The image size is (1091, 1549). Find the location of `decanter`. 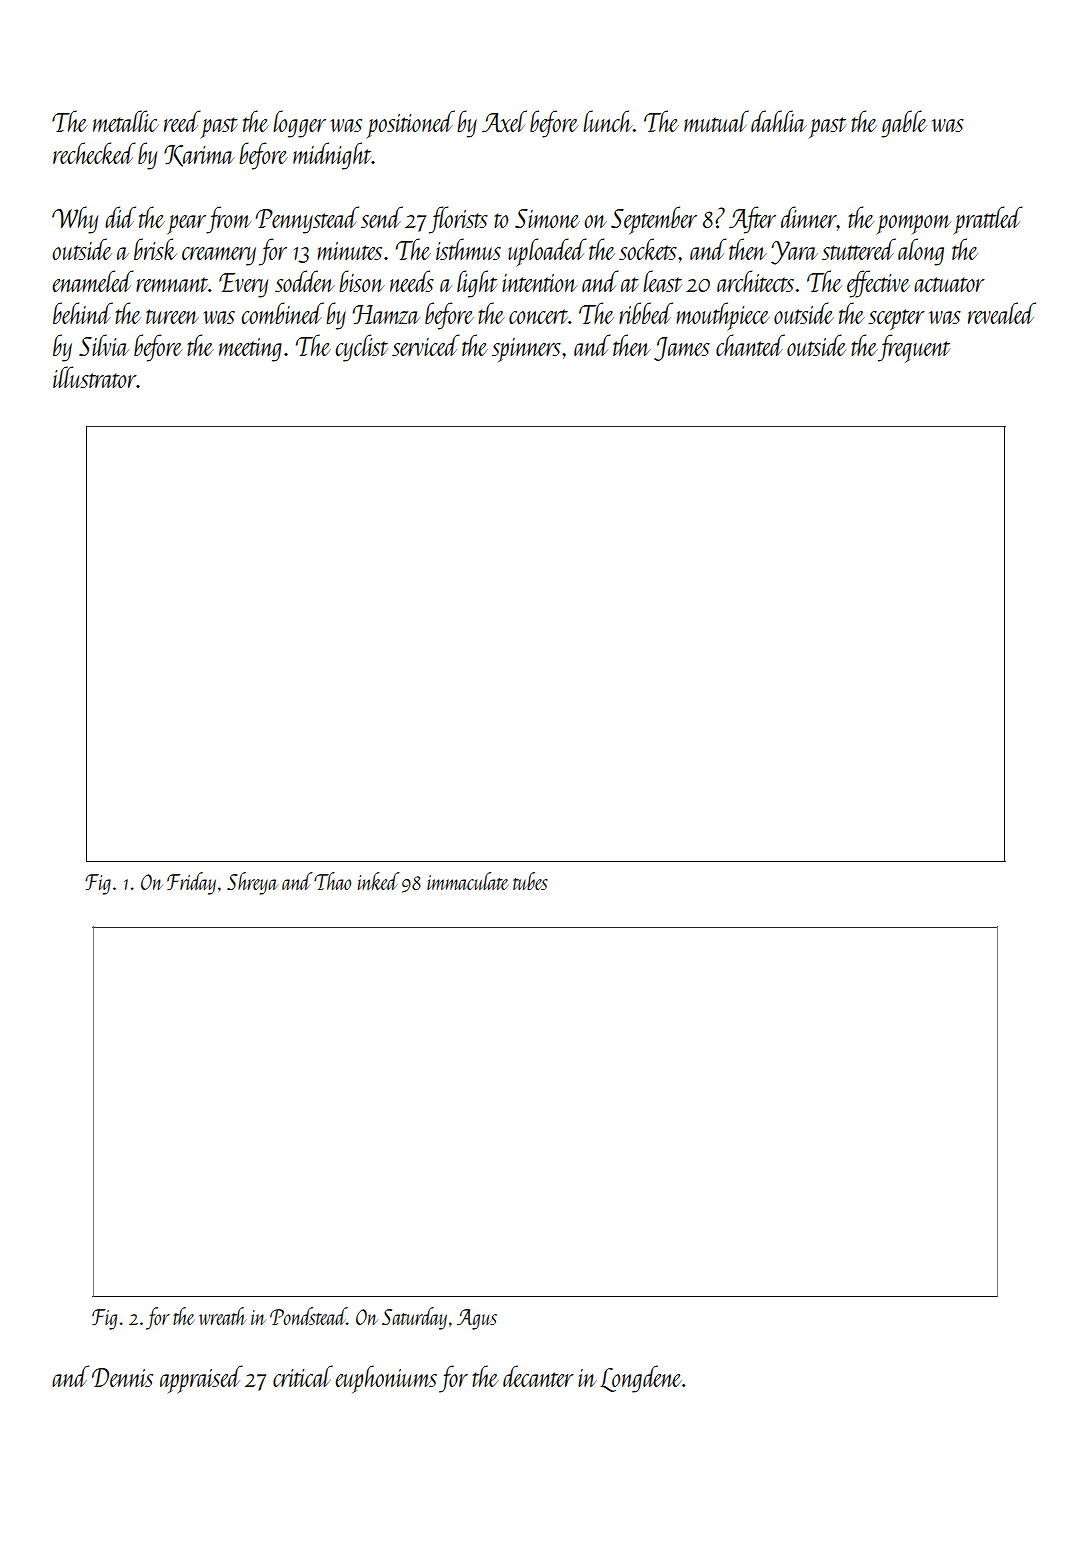

decanter is located at coordinates (538, 1376).
